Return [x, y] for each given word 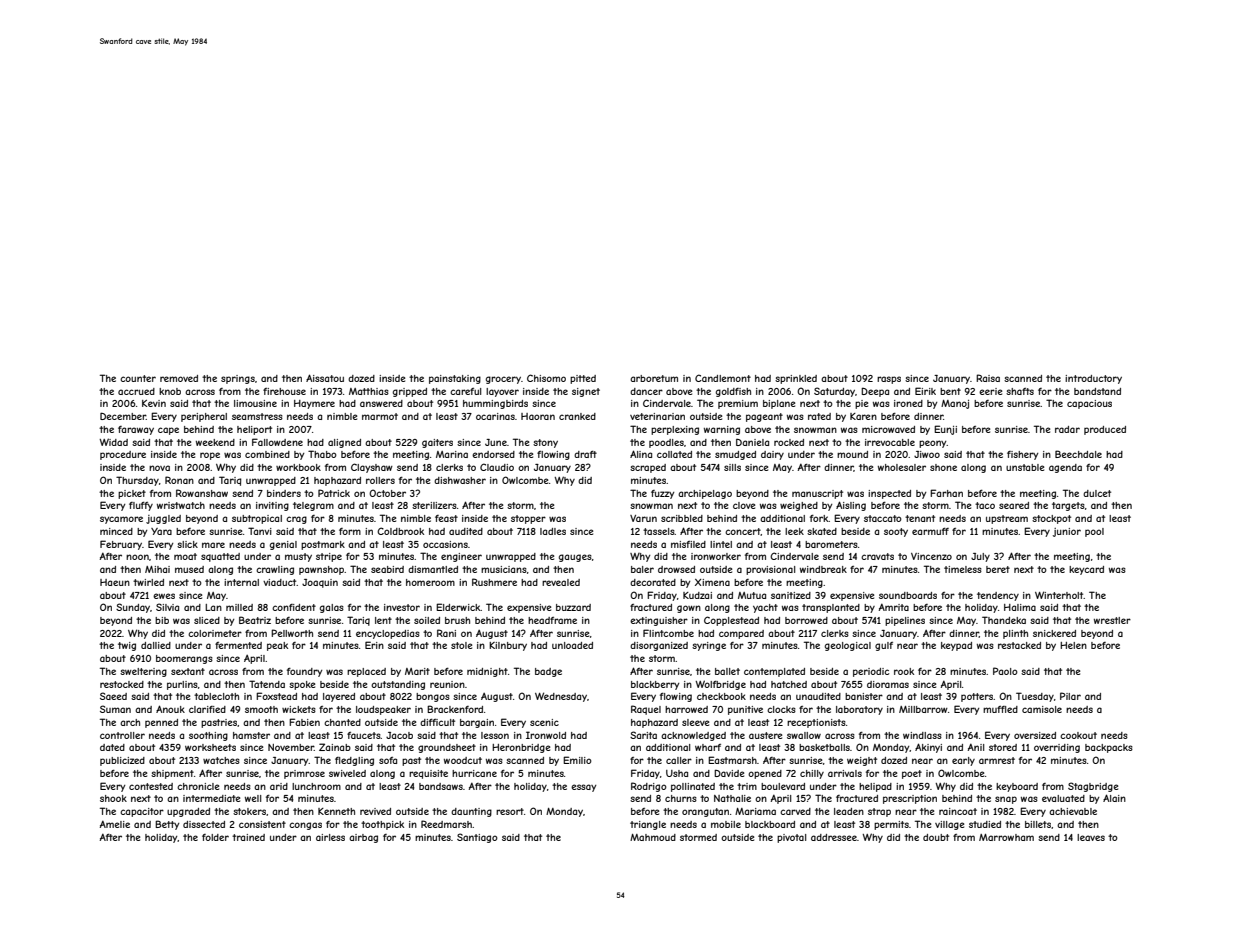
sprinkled [796, 379]
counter [138, 378]
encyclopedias [388, 634]
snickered [1054, 633]
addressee [834, 837]
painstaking [455, 379]
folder [215, 837]
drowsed [676, 569]
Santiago [477, 838]
